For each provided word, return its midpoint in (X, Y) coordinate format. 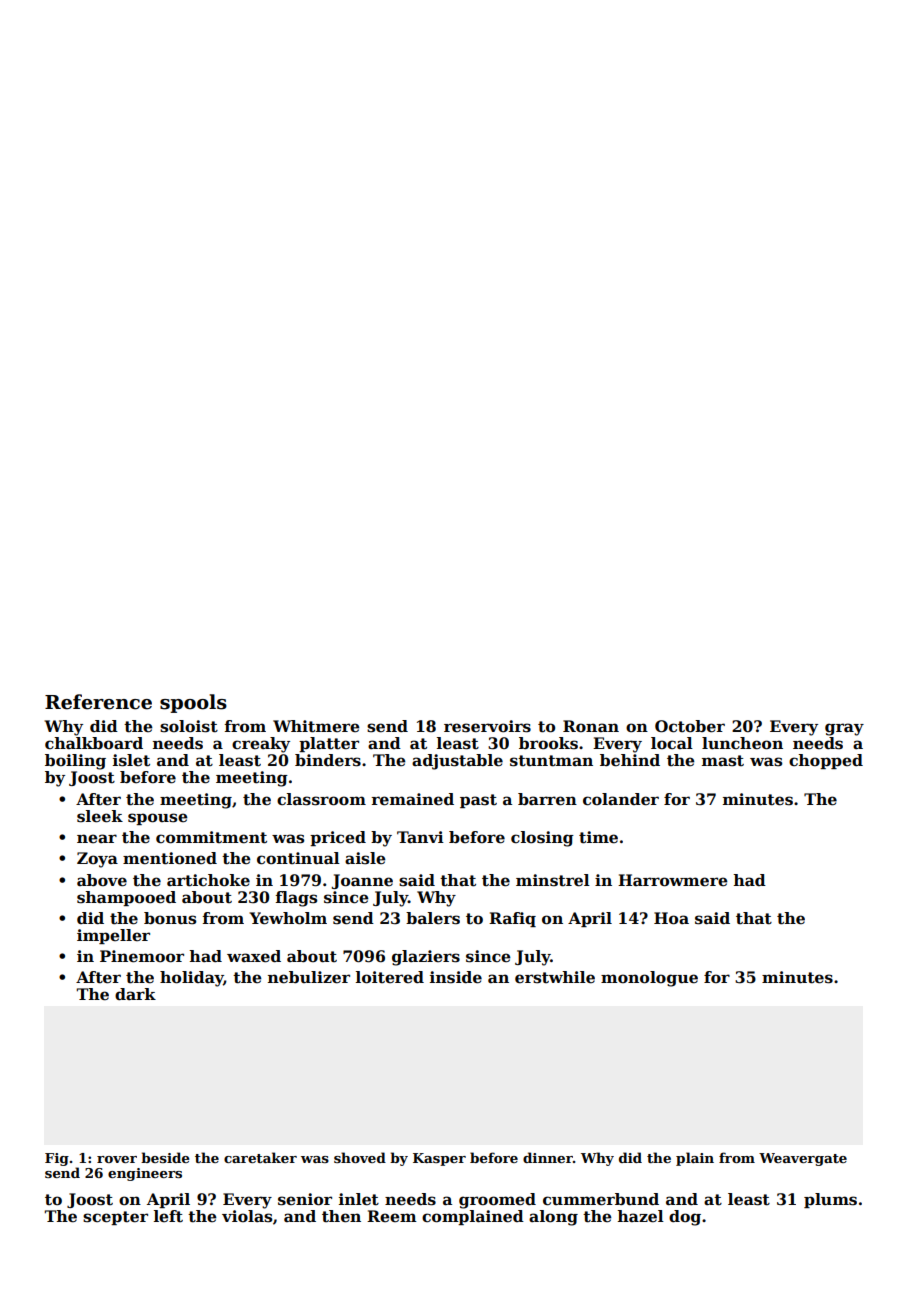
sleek (100, 816)
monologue (649, 979)
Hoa (671, 918)
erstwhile (555, 977)
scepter (115, 1218)
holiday (192, 979)
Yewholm (288, 918)
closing (542, 839)
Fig (57, 1159)
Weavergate (803, 1159)
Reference (98, 702)
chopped (826, 761)
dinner (548, 1157)
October (690, 726)
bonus (170, 918)
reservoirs (487, 726)
